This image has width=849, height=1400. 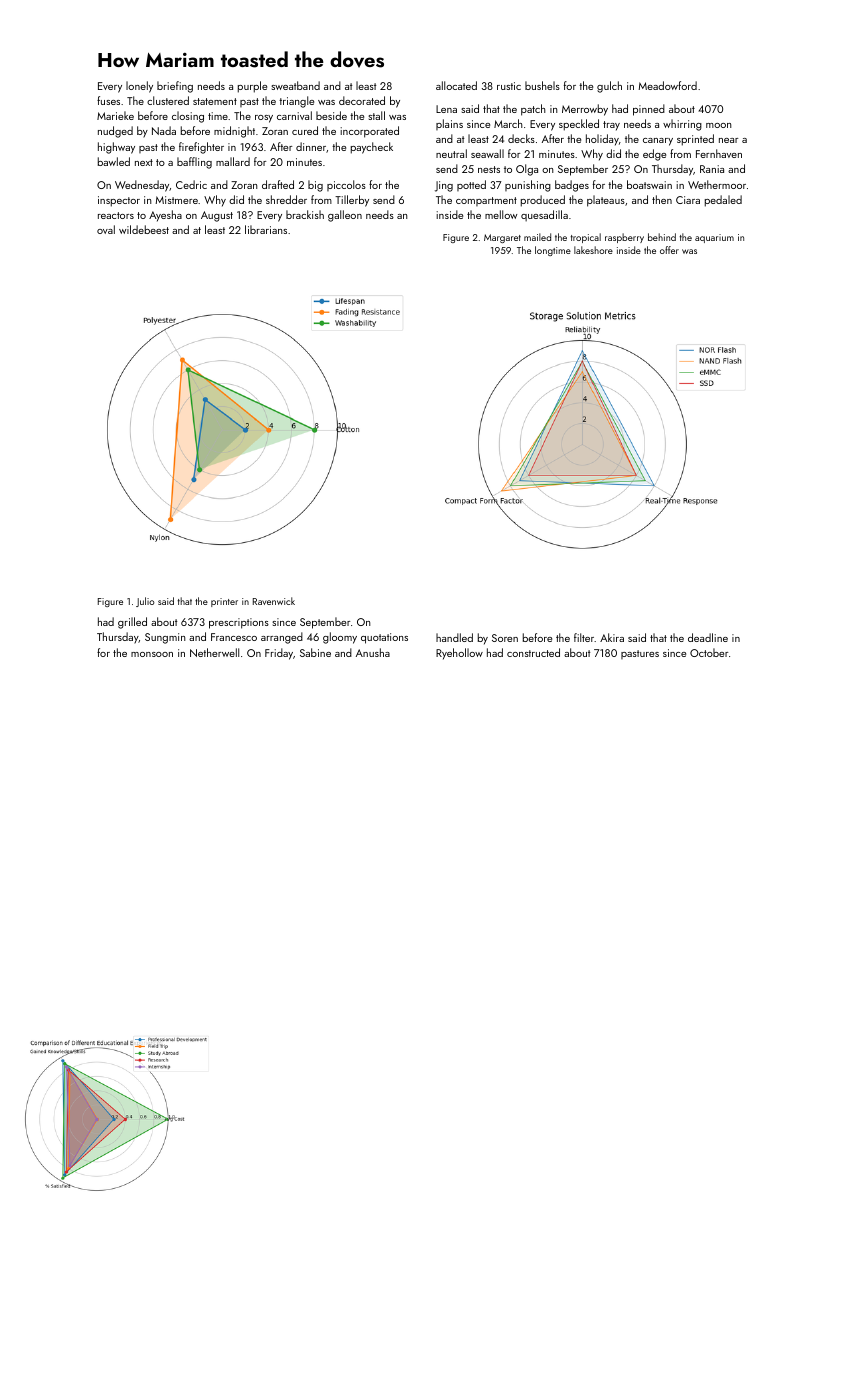 What do you see at coordinates (593, 250) in the image?
I see `lakeshore` at bounding box center [593, 250].
